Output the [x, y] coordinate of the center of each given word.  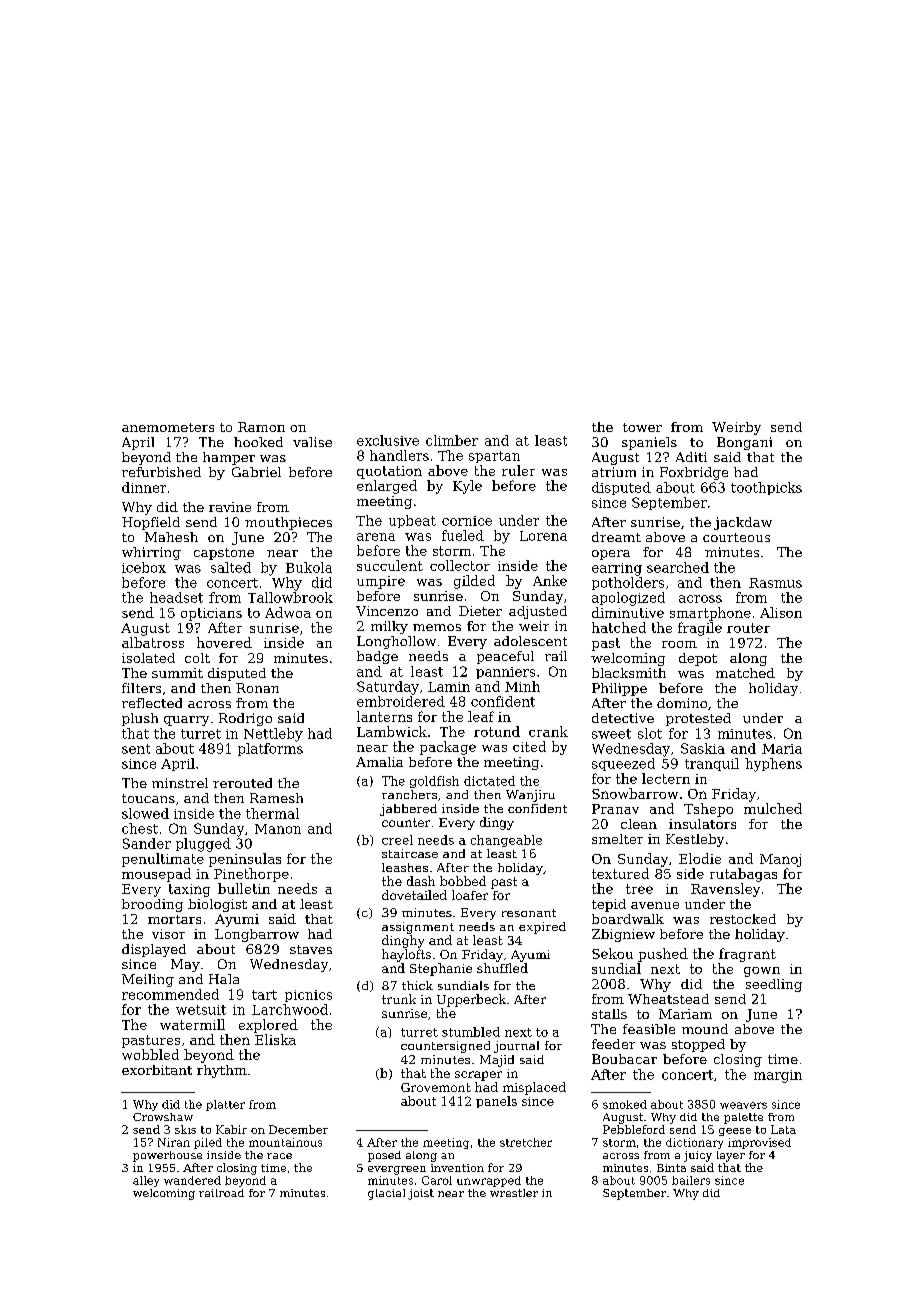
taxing [189, 890]
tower [642, 427]
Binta [671, 1168]
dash [421, 881]
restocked [743, 919]
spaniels [649, 443]
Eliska [275, 1039]
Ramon [261, 427]
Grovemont [436, 1087]
